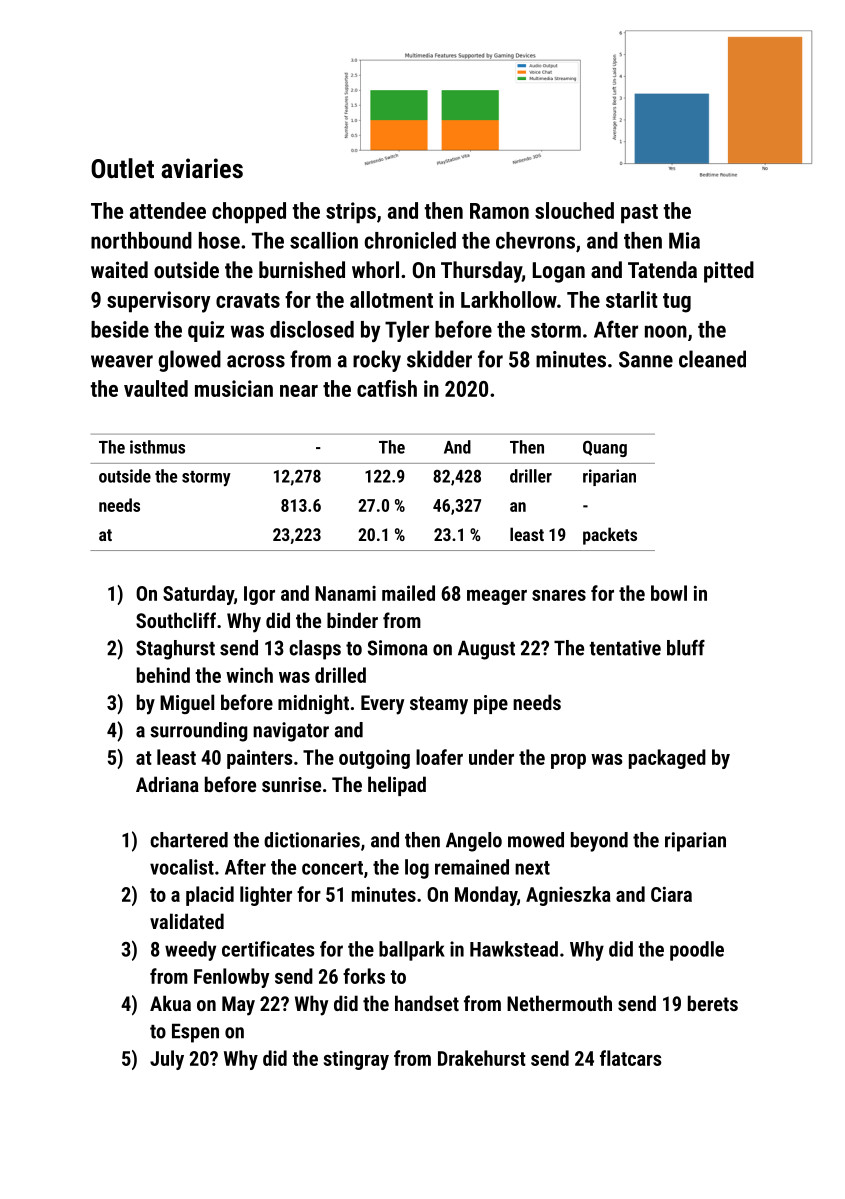 The image size is (845, 1199). I want to click on flatcars, so click(631, 1058).
